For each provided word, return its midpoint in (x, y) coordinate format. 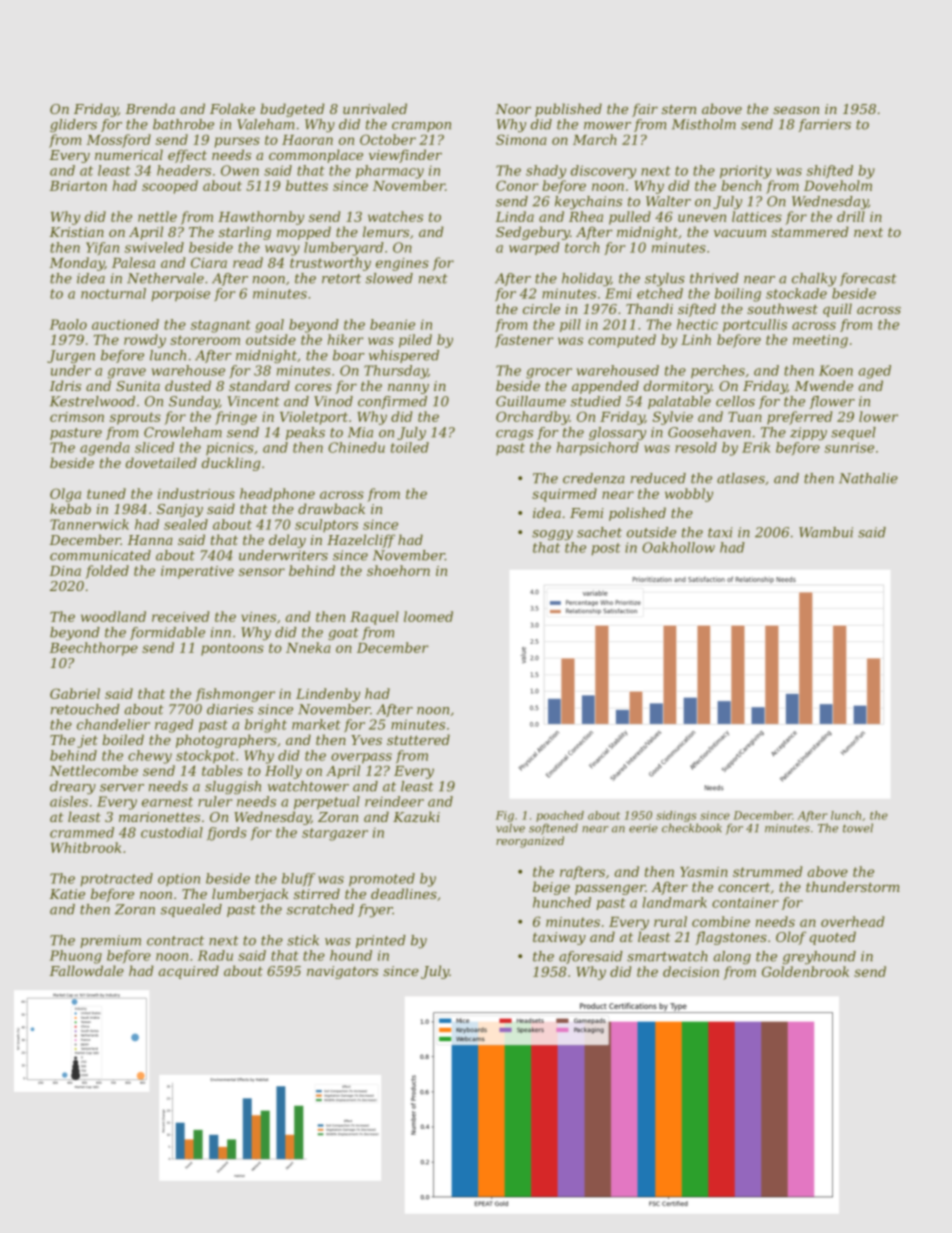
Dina (65, 571)
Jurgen (71, 356)
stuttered (418, 739)
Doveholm (838, 185)
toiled (410, 447)
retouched (85, 709)
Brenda (150, 108)
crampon (421, 127)
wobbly (689, 495)
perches (718, 372)
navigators (342, 972)
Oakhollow (678, 547)
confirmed (392, 402)
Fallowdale (86, 970)
